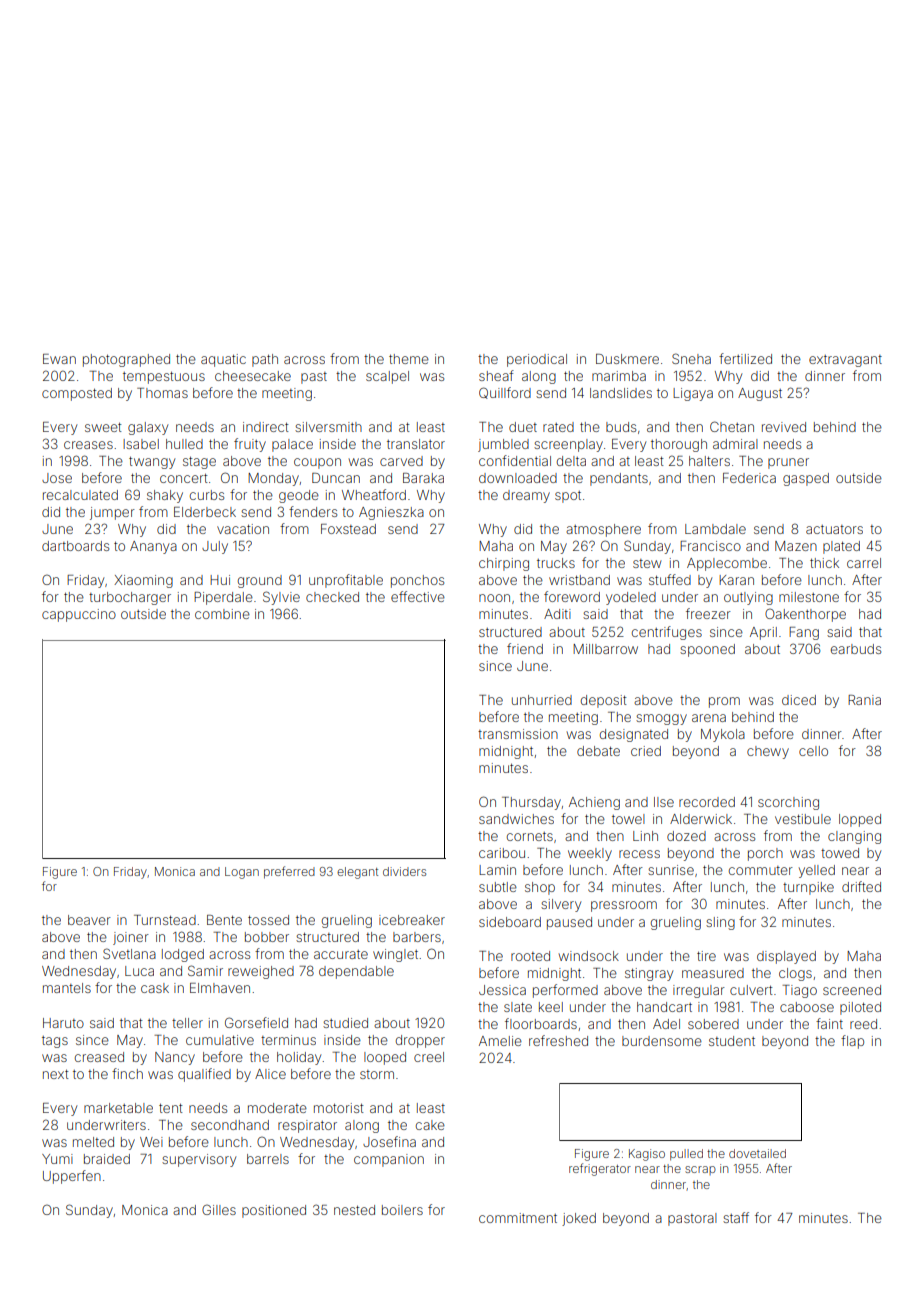  I want to click on sobered, so click(713, 1024).
